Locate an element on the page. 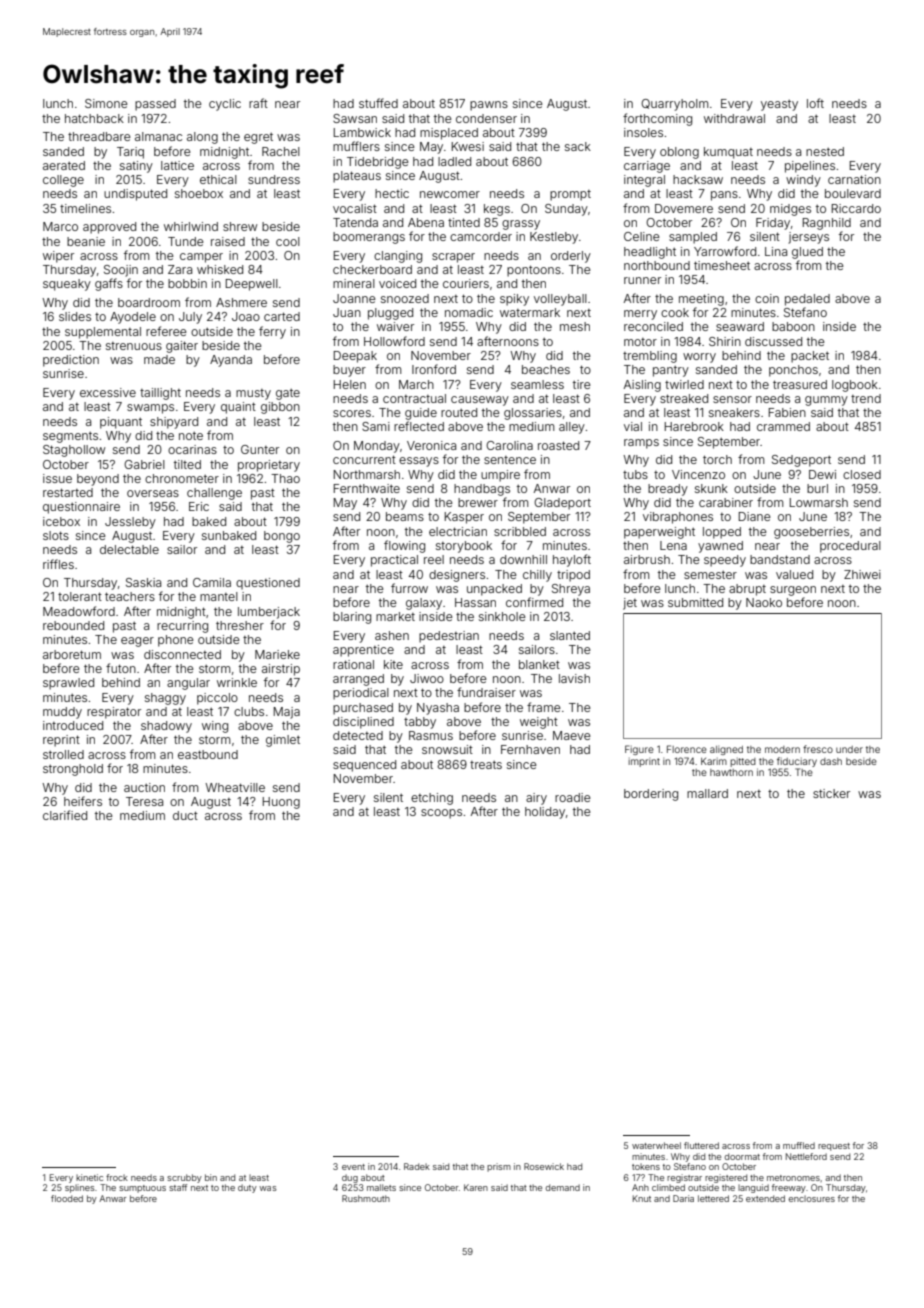 This document has width=924, height=1308. condenser is located at coordinates (486, 118).
